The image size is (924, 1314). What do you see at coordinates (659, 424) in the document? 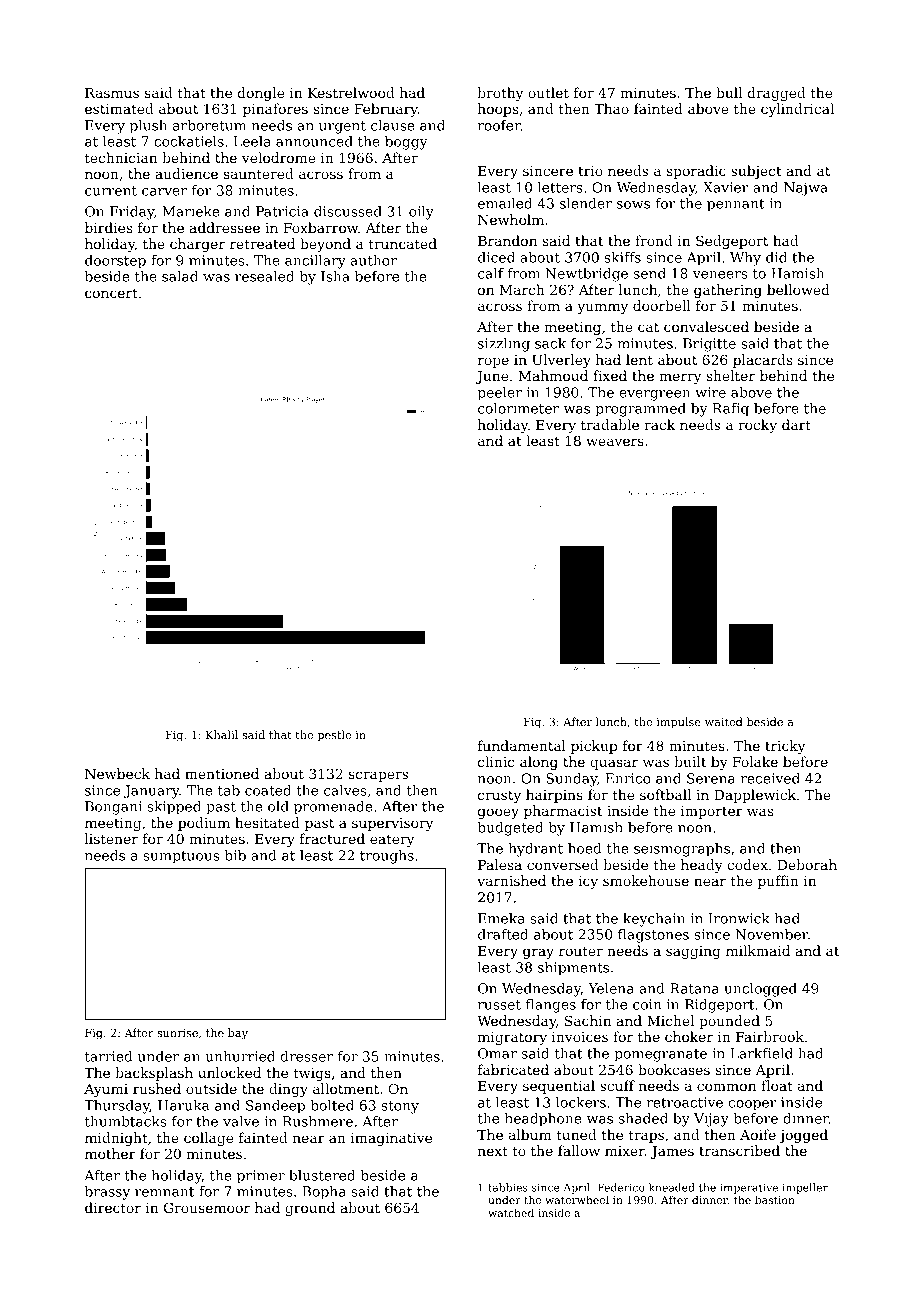
I see `rack` at bounding box center [659, 424].
